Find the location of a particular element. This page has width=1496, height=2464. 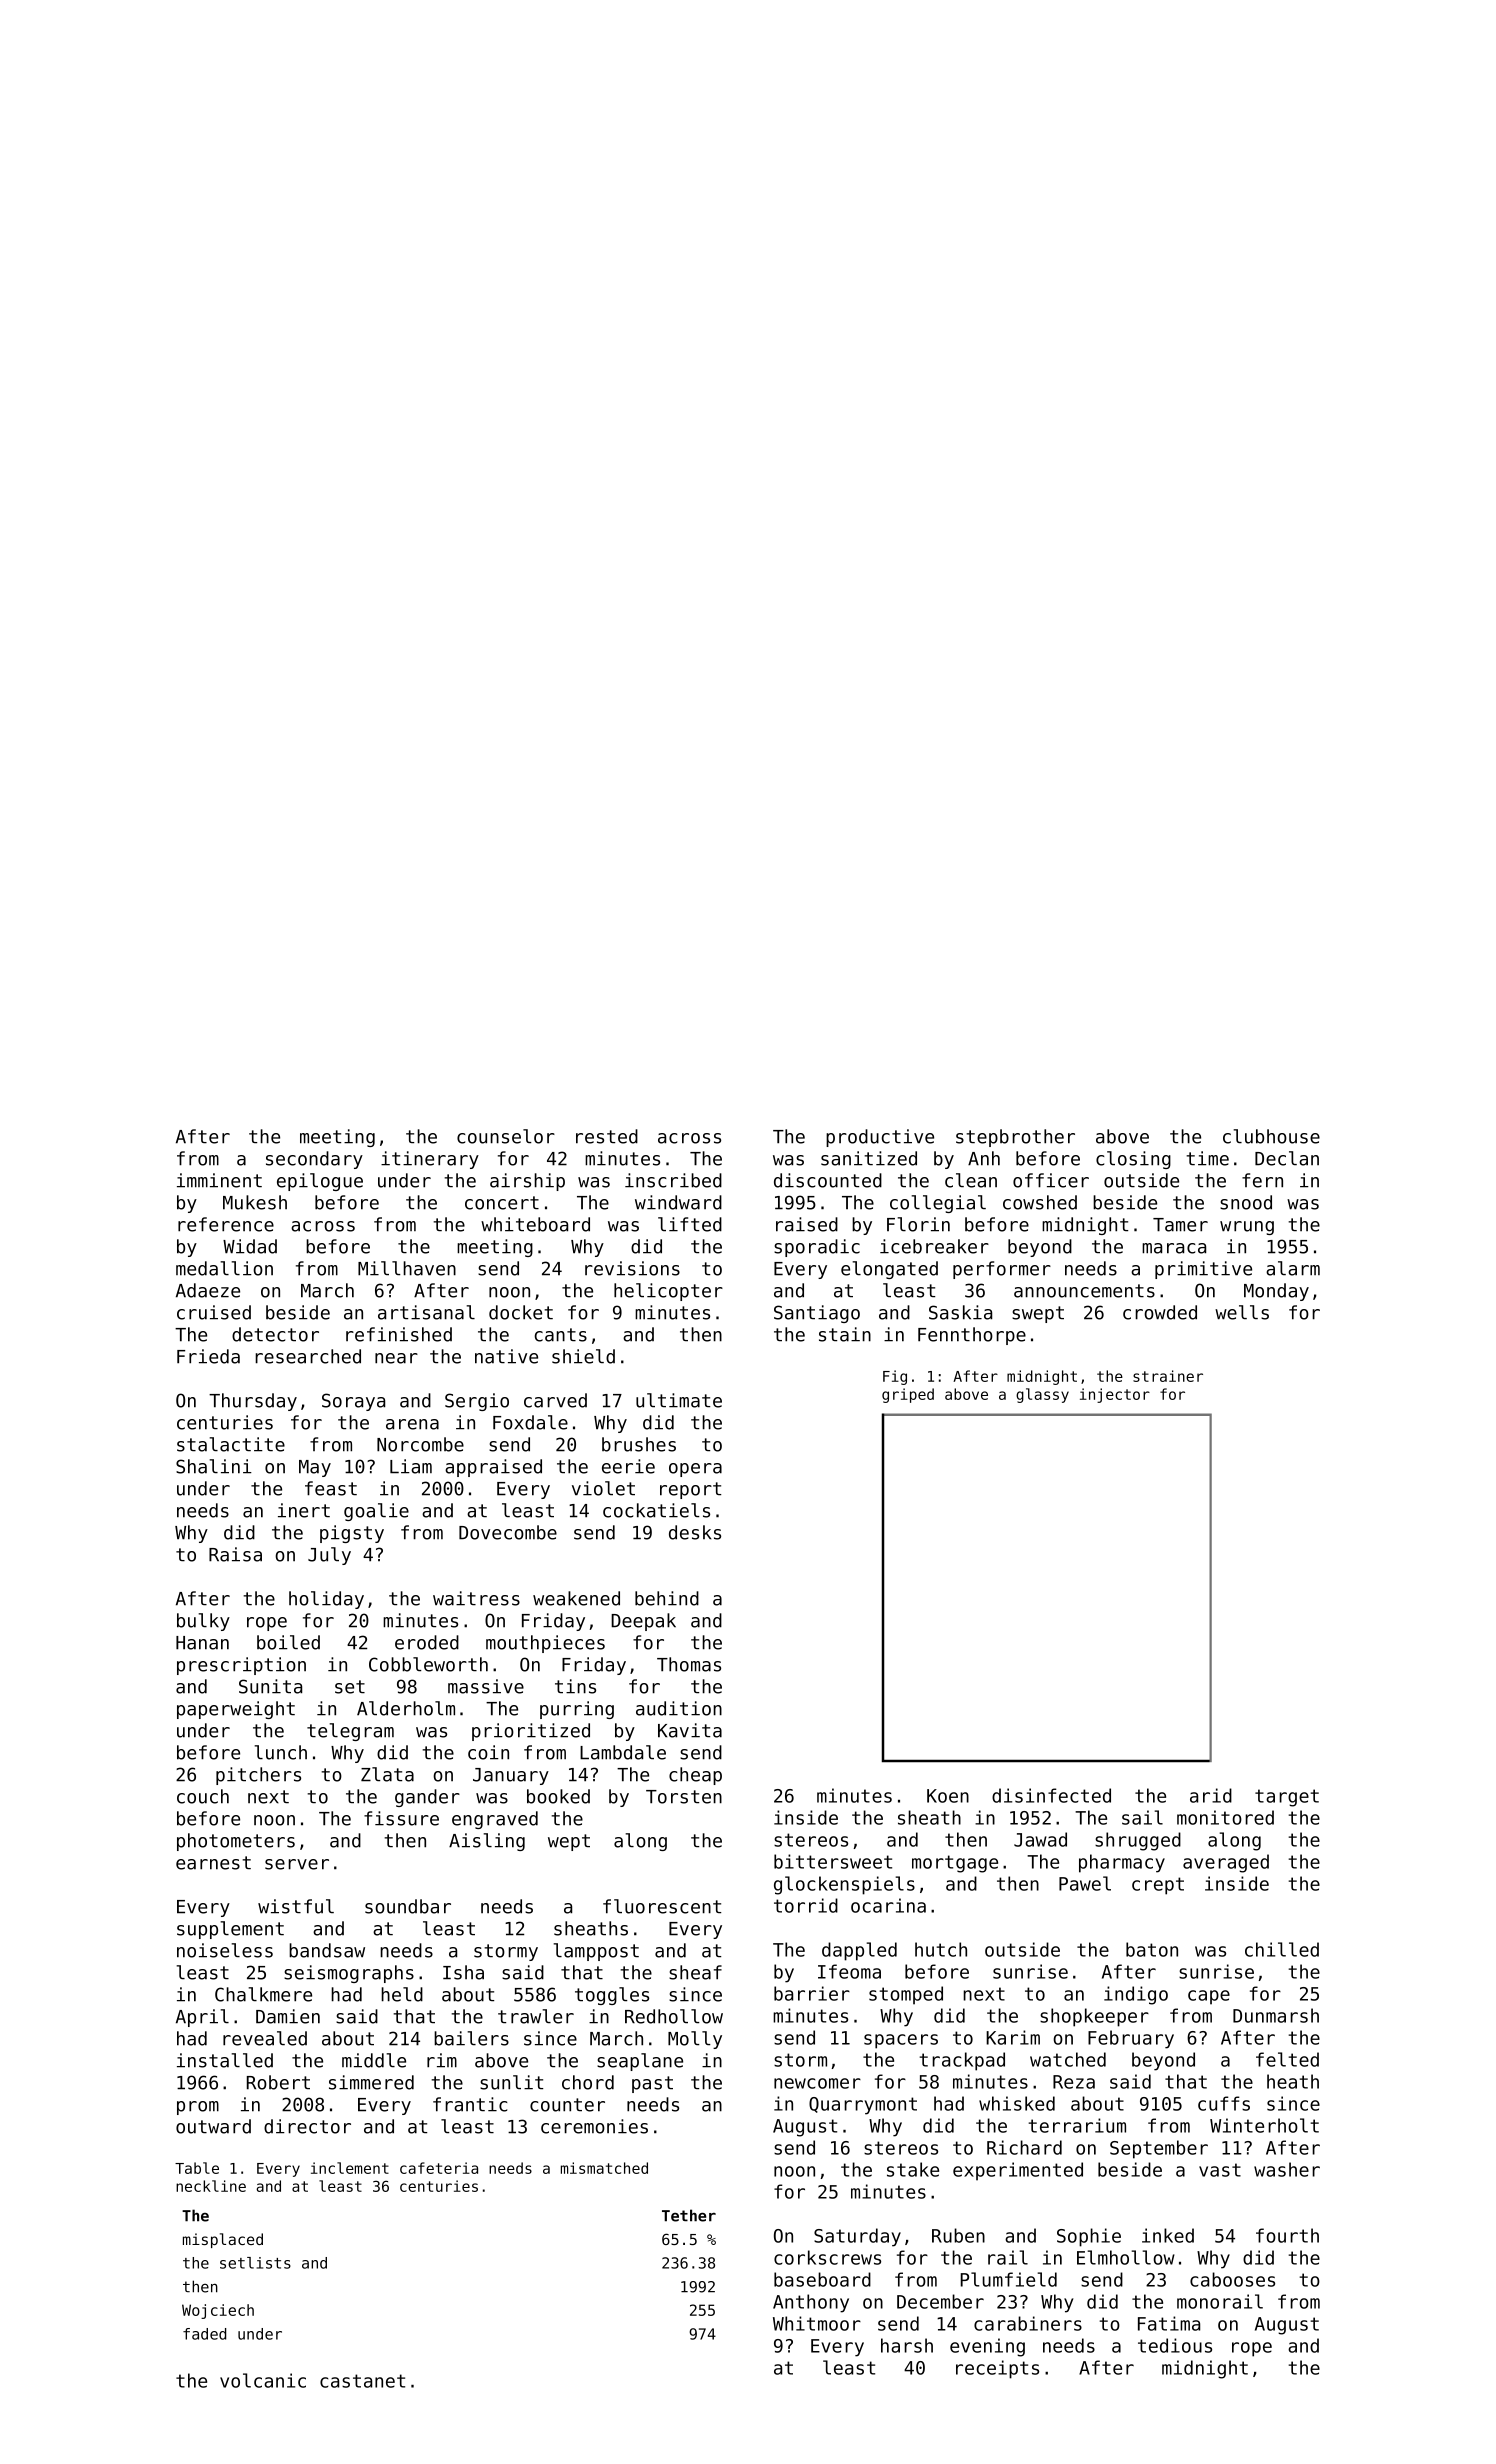

volcanic is located at coordinates (263, 2380).
